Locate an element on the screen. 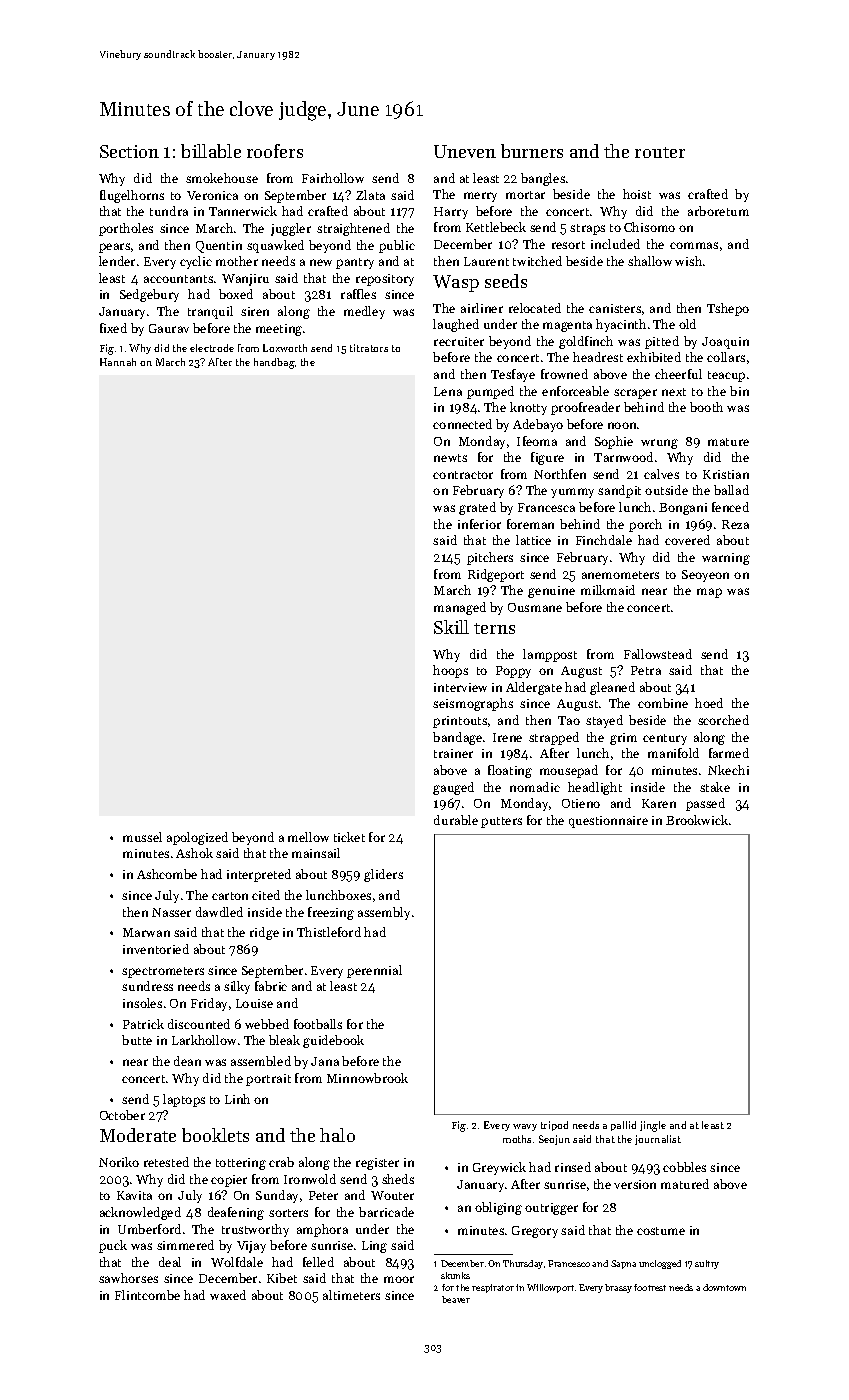 The width and height of the screenshot is (849, 1400). mellow is located at coordinates (308, 837).
